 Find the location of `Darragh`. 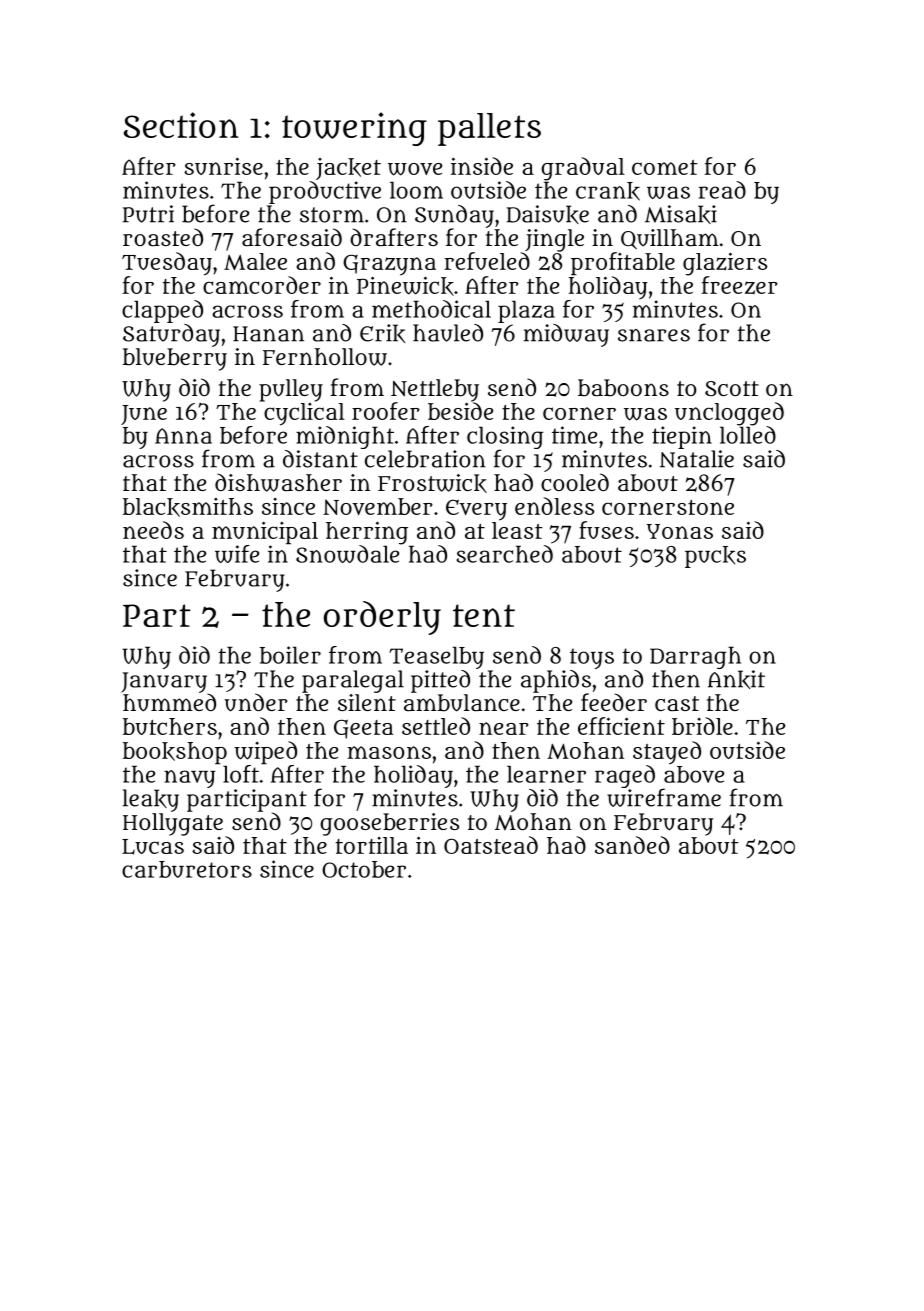

Darragh is located at coordinates (695, 657).
